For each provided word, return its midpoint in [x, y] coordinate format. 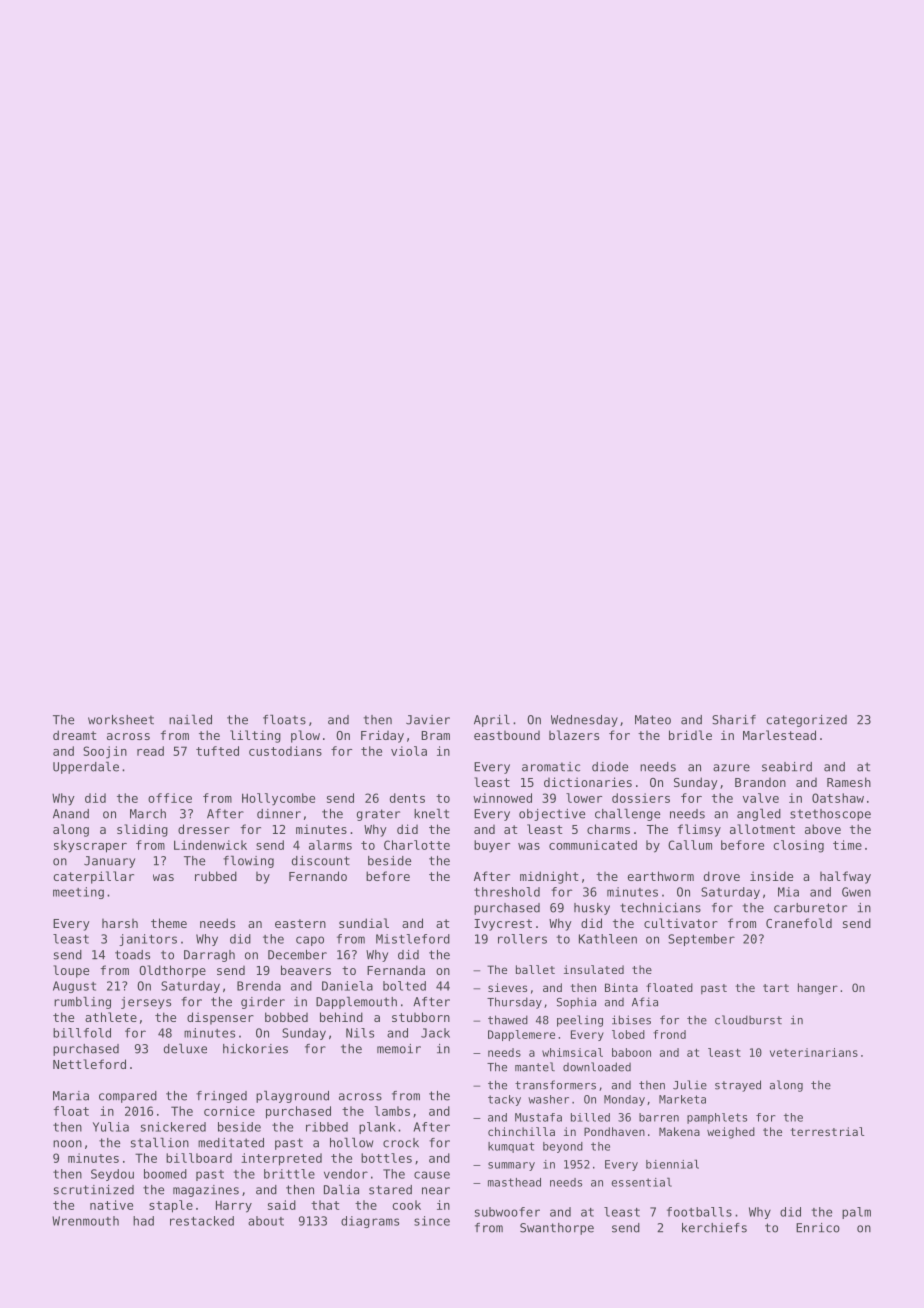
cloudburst [748, 1020]
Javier [428, 720]
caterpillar [93, 877]
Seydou [112, 1175]
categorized [806, 721]
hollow [351, 1142]
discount [321, 861]
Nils [360, 1033]
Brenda [259, 986]
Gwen [856, 892]
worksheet [121, 720]
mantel [535, 1067]
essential [641, 1182]
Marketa [682, 1099]
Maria [71, 1096]
